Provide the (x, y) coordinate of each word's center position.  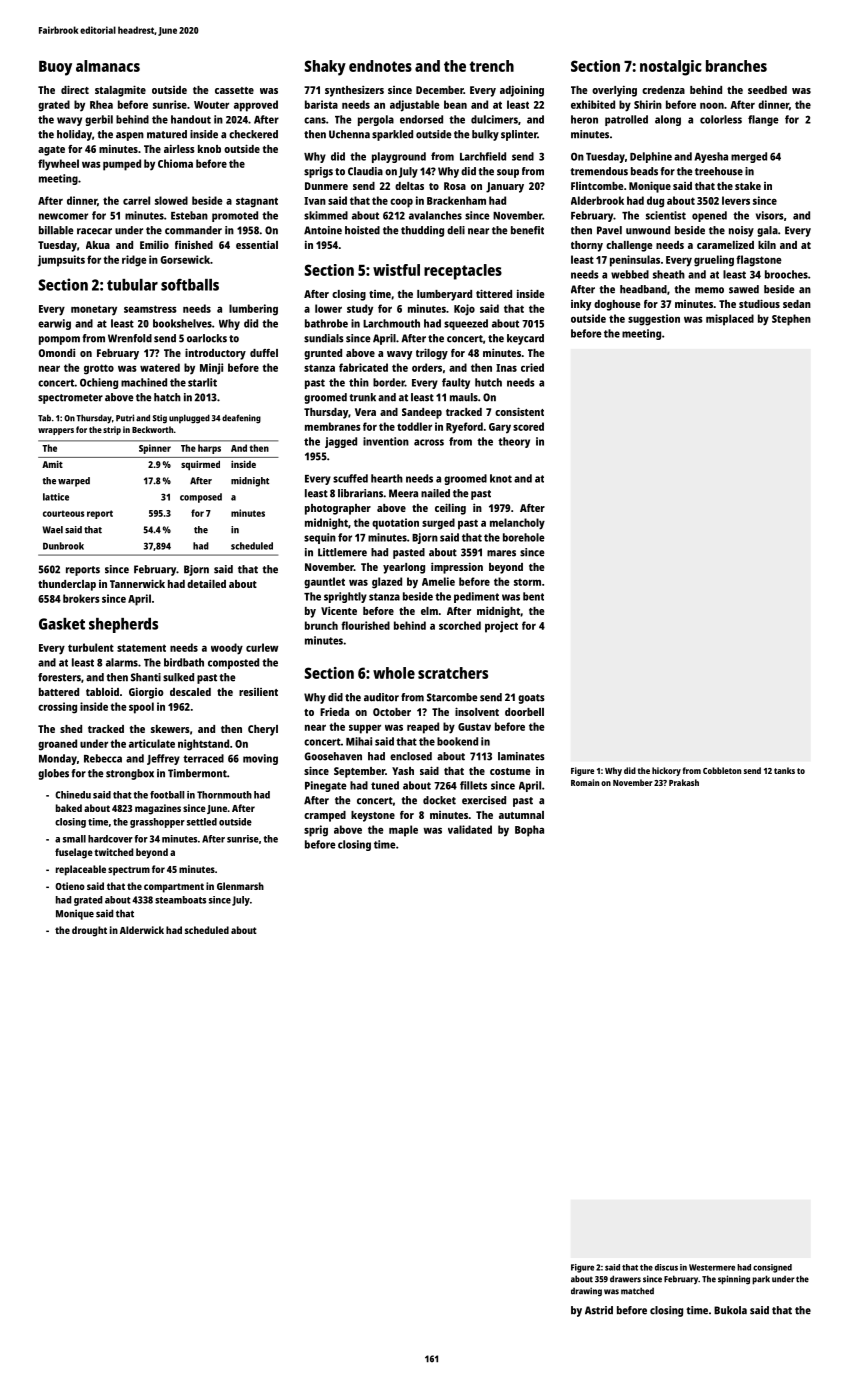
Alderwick (142, 930)
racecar (94, 231)
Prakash (684, 782)
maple (403, 831)
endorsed (421, 119)
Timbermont (197, 773)
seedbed (767, 90)
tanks (784, 770)
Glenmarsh (240, 886)
